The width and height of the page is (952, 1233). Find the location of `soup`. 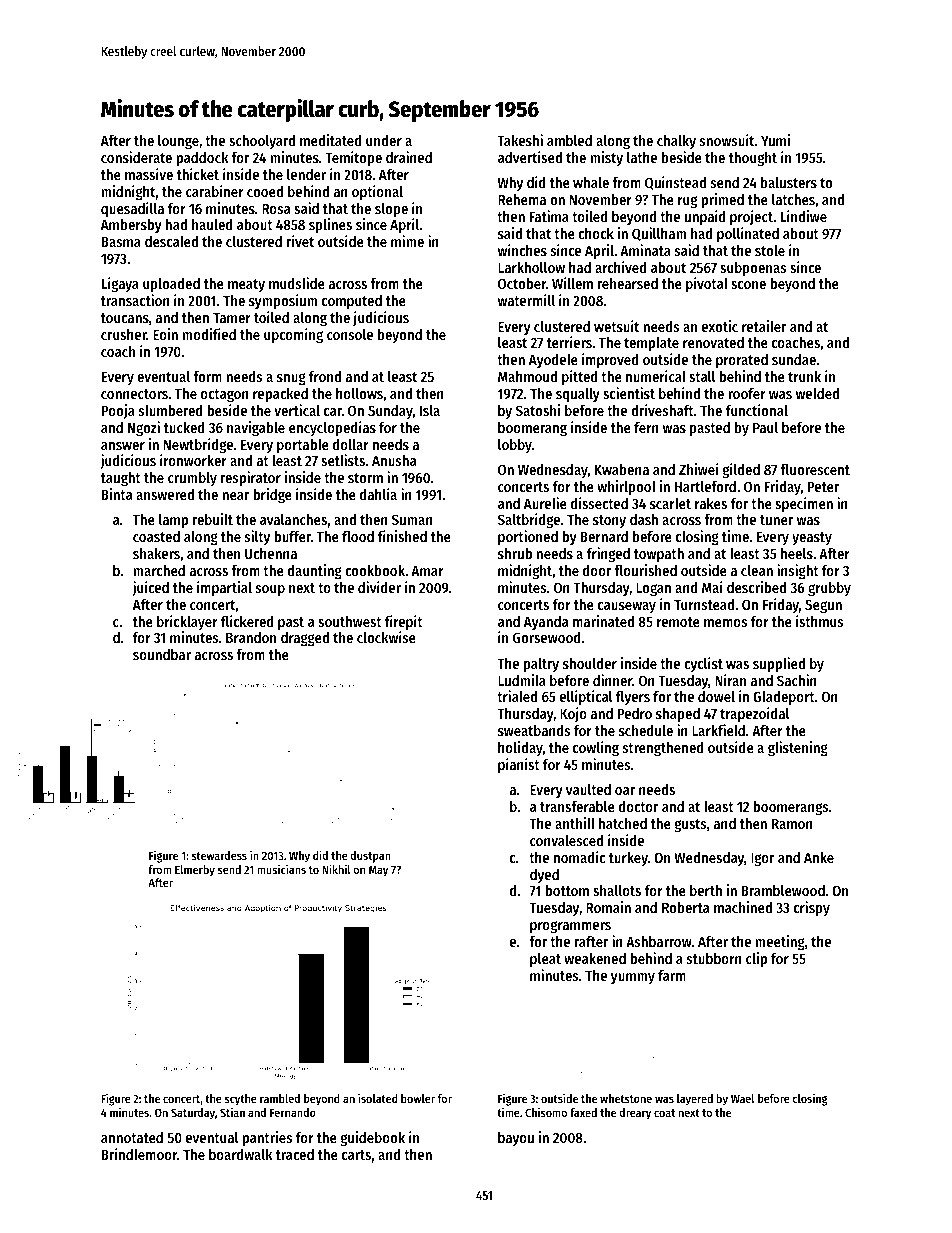

soup is located at coordinates (270, 590).
